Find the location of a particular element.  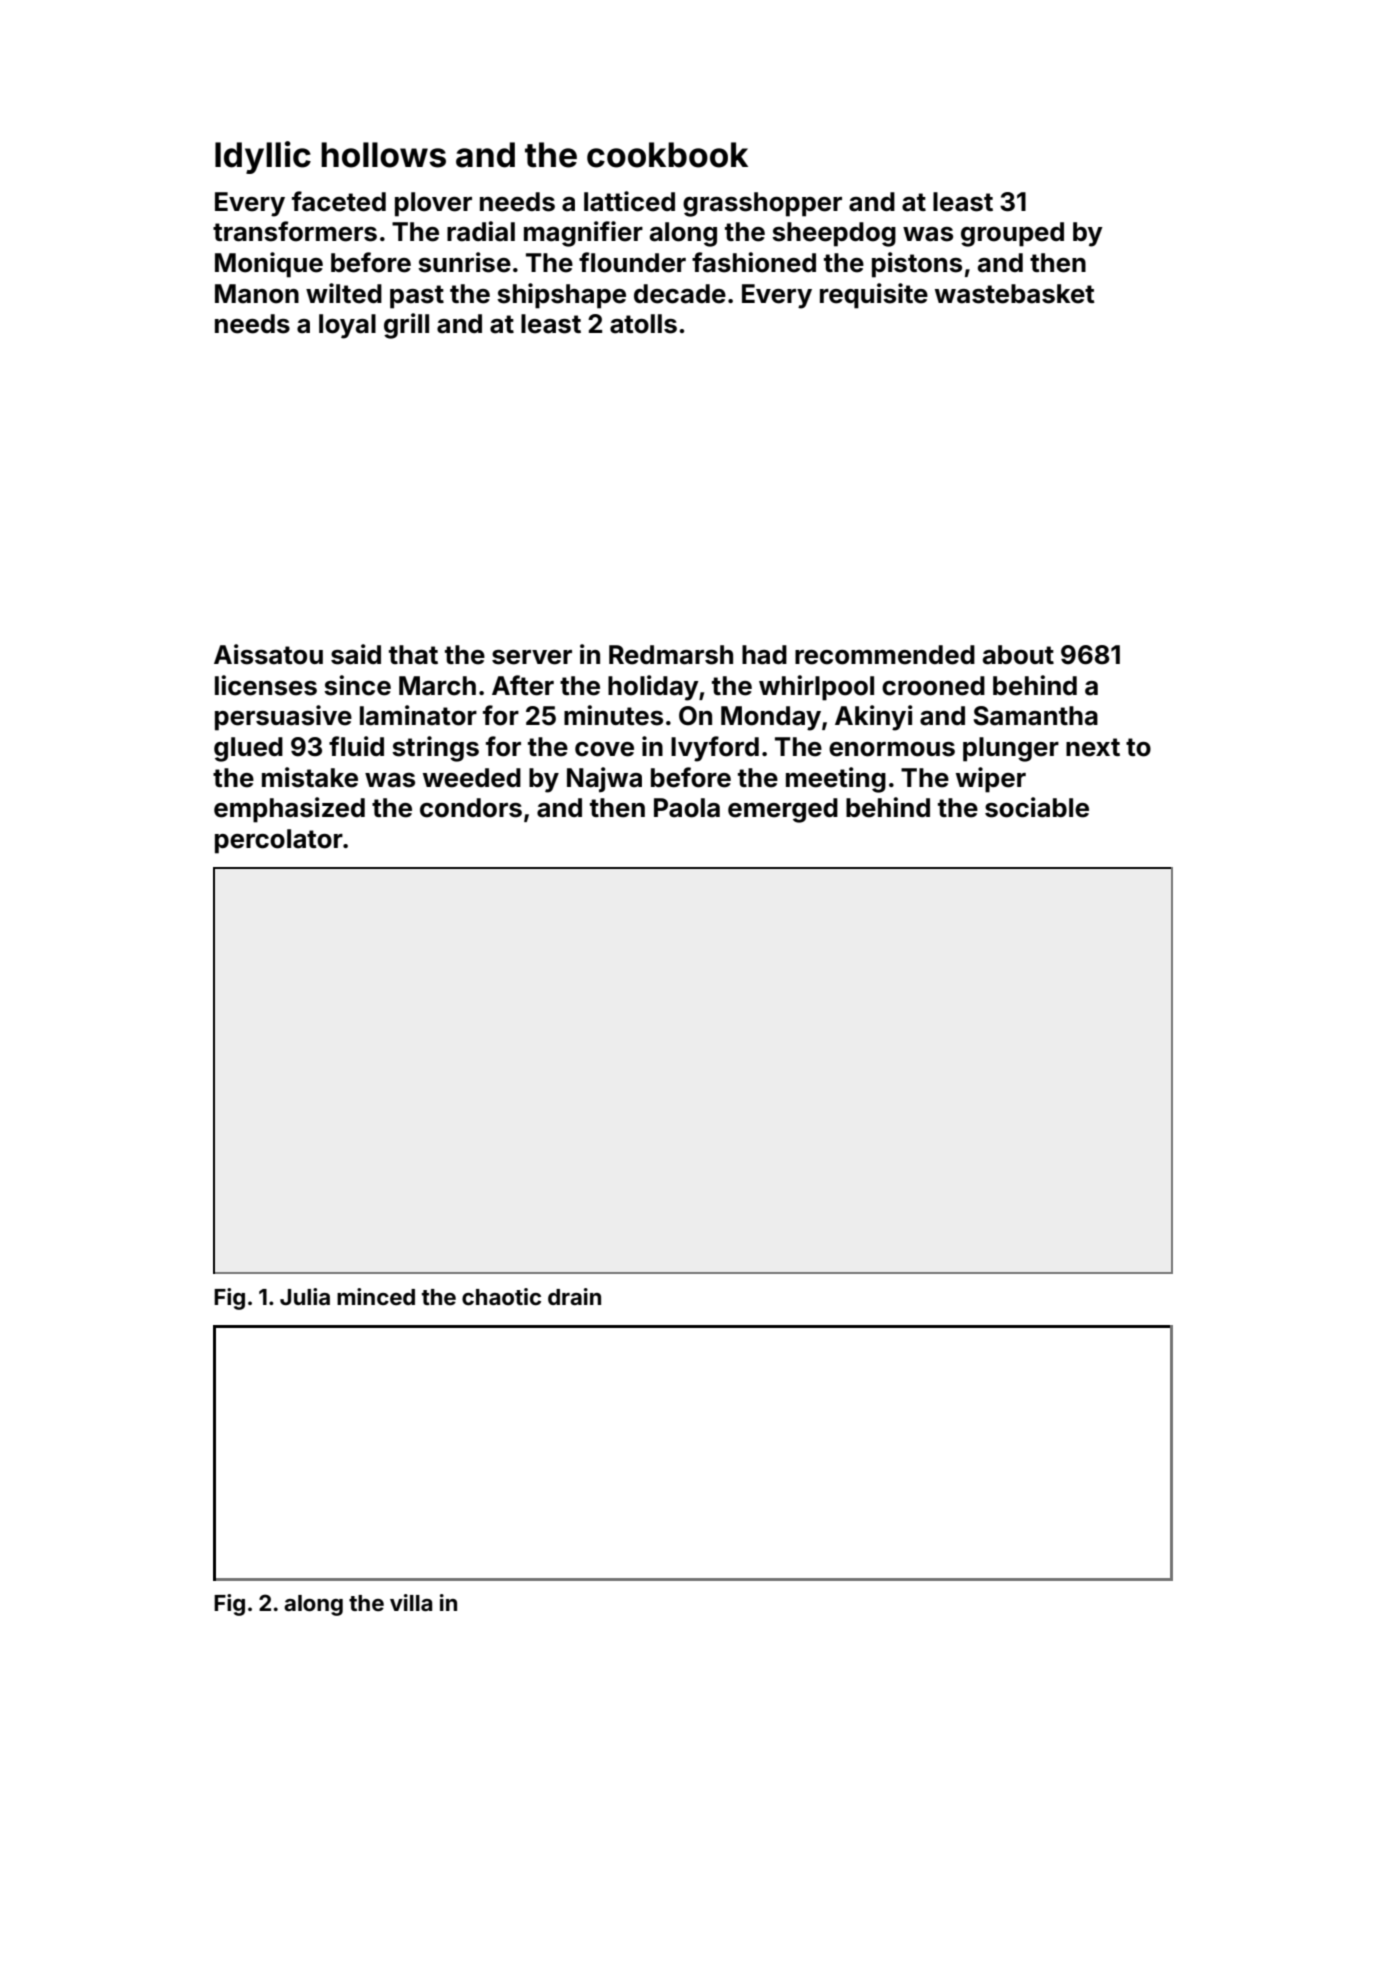

percolator is located at coordinates (279, 841).
